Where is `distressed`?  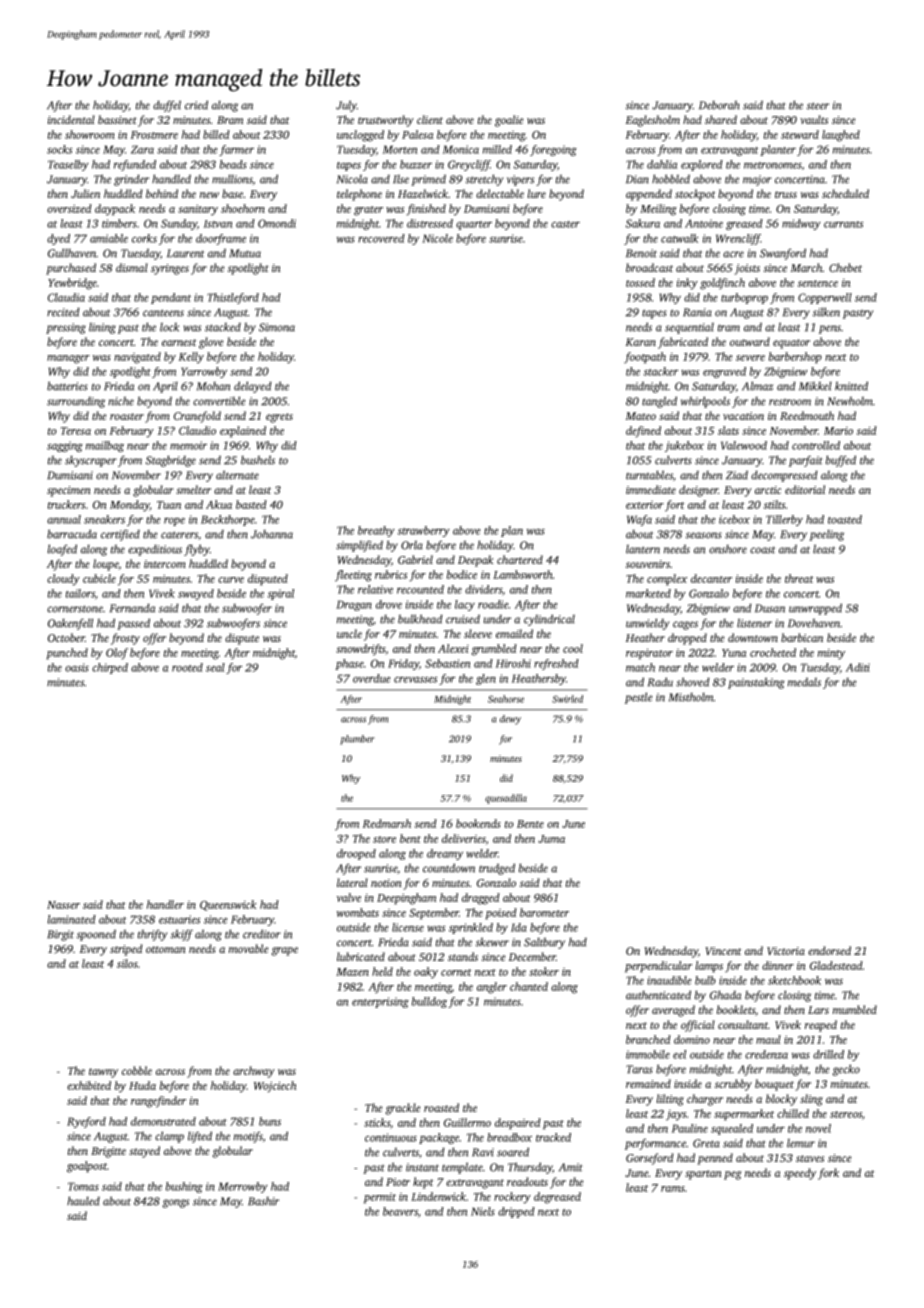
distressed is located at coordinates (430, 223).
